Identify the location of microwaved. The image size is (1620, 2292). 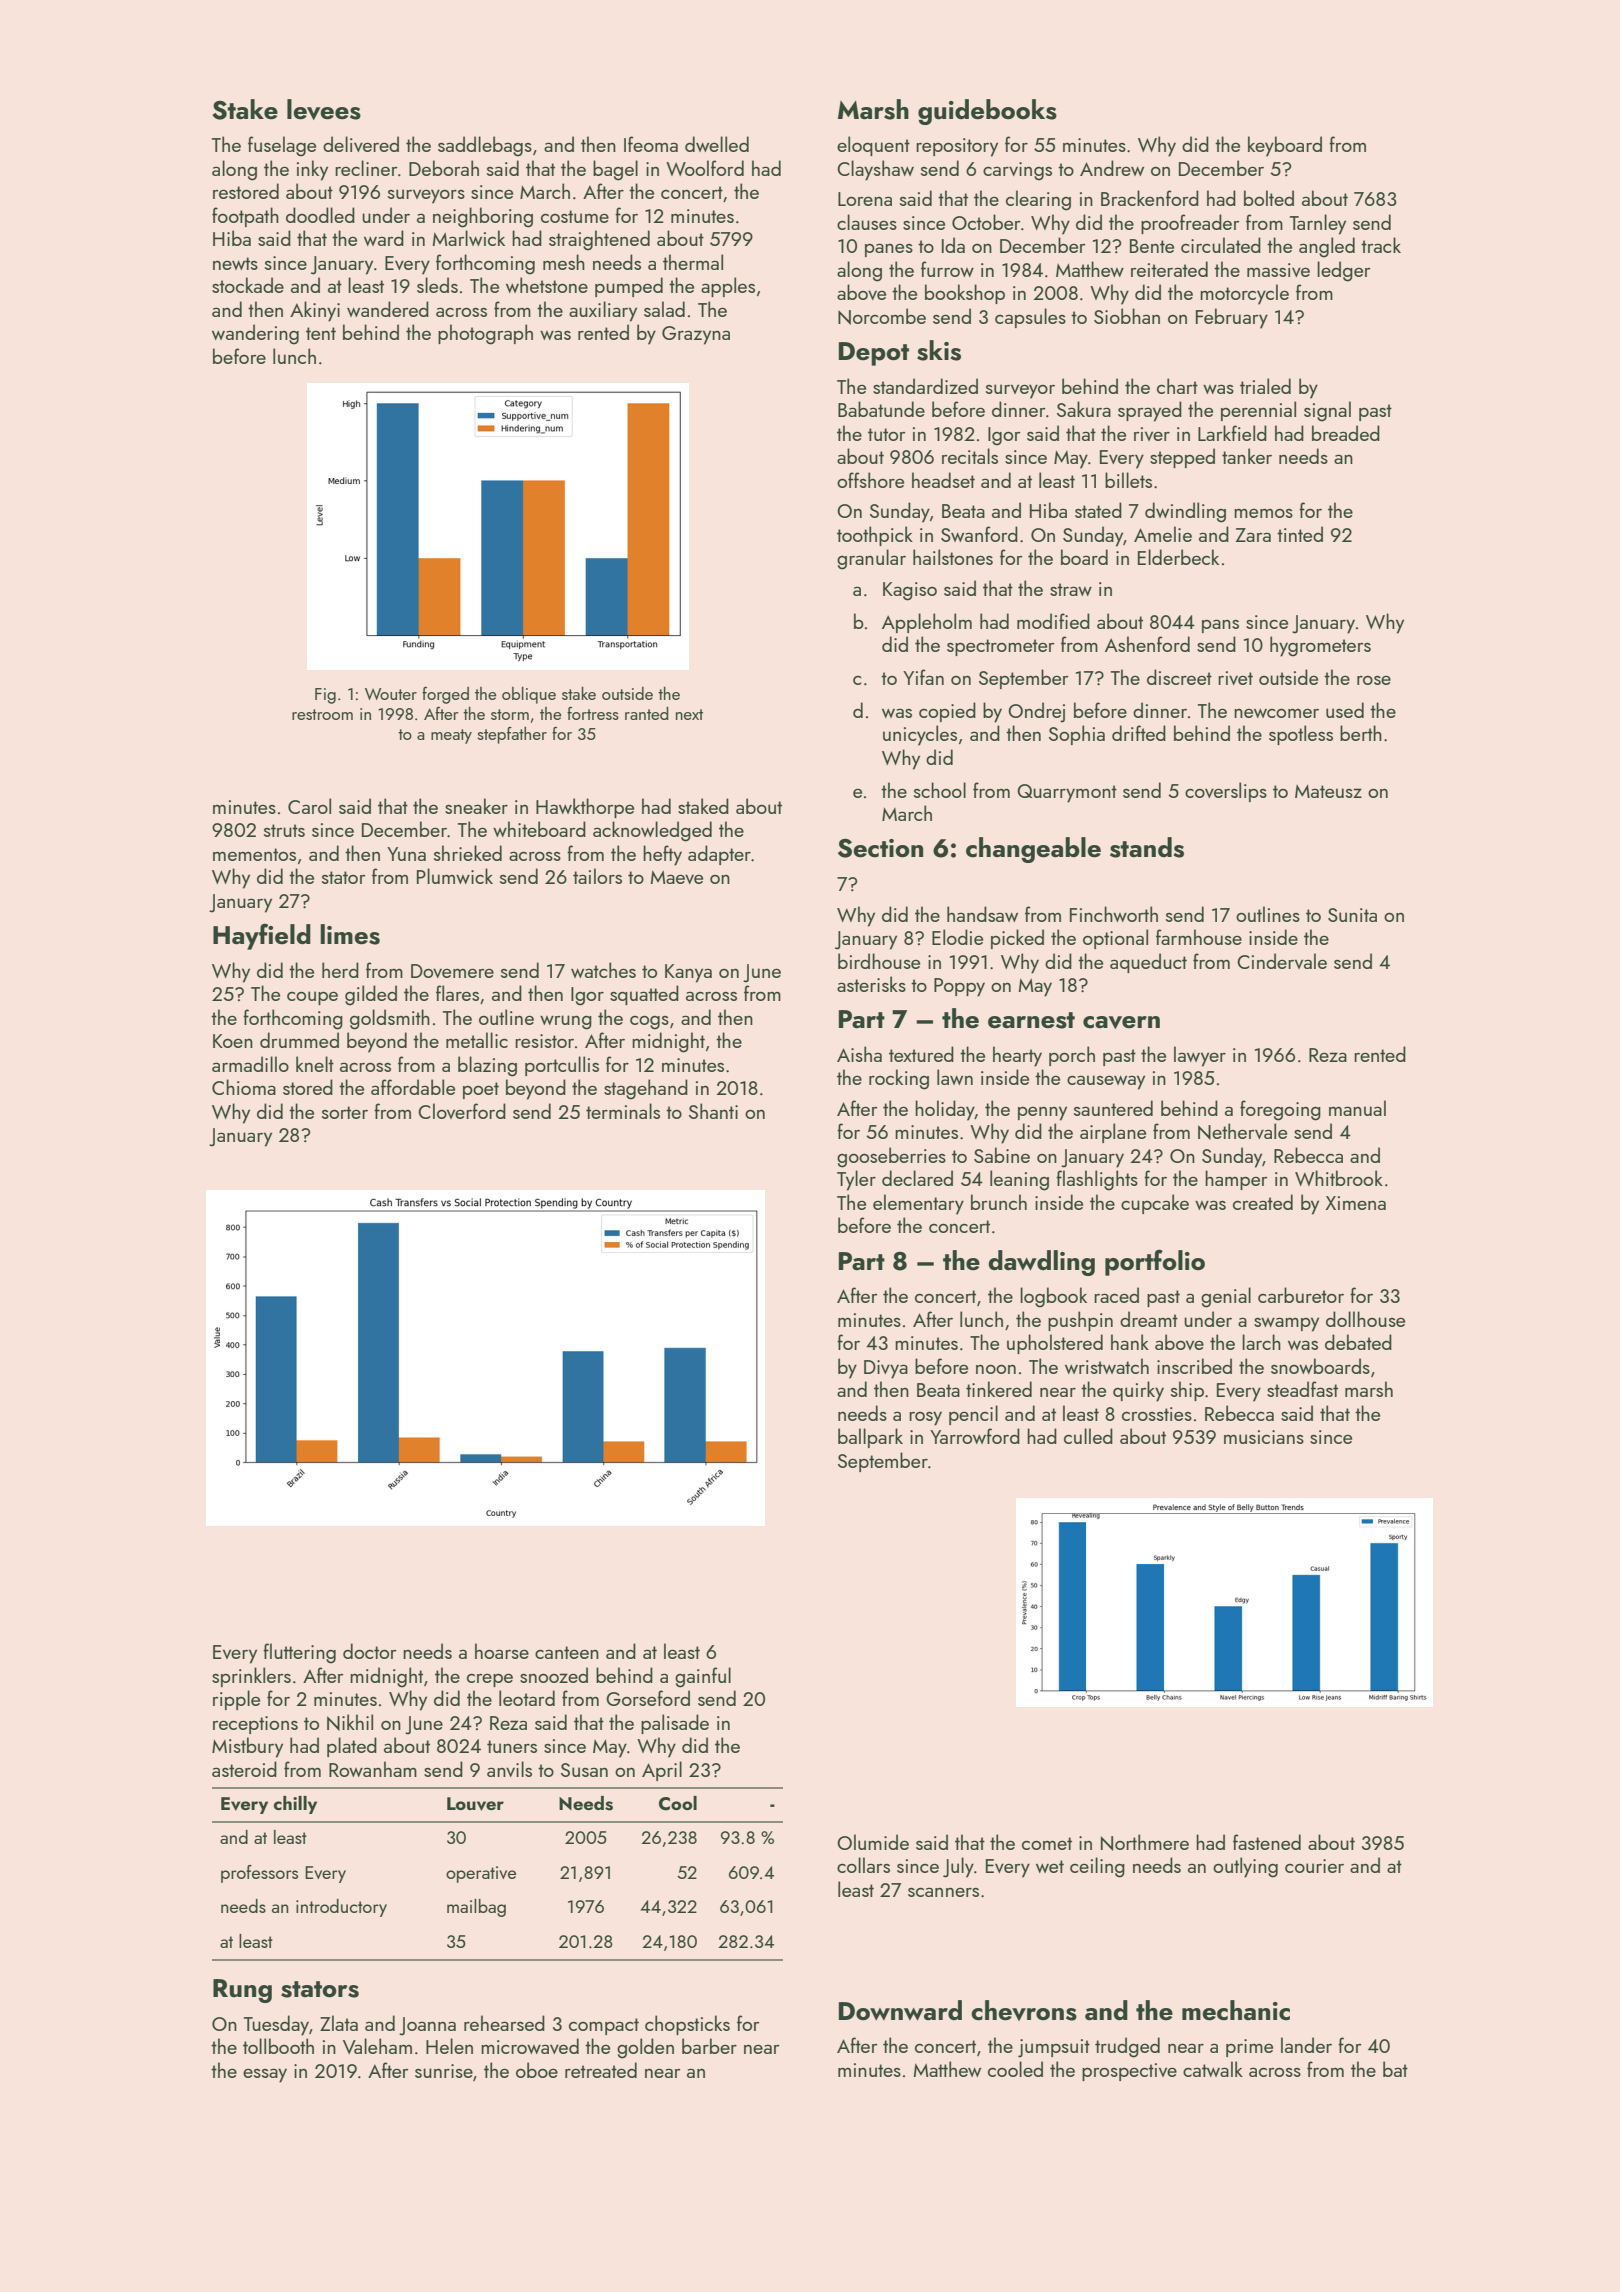
(530, 2046).
